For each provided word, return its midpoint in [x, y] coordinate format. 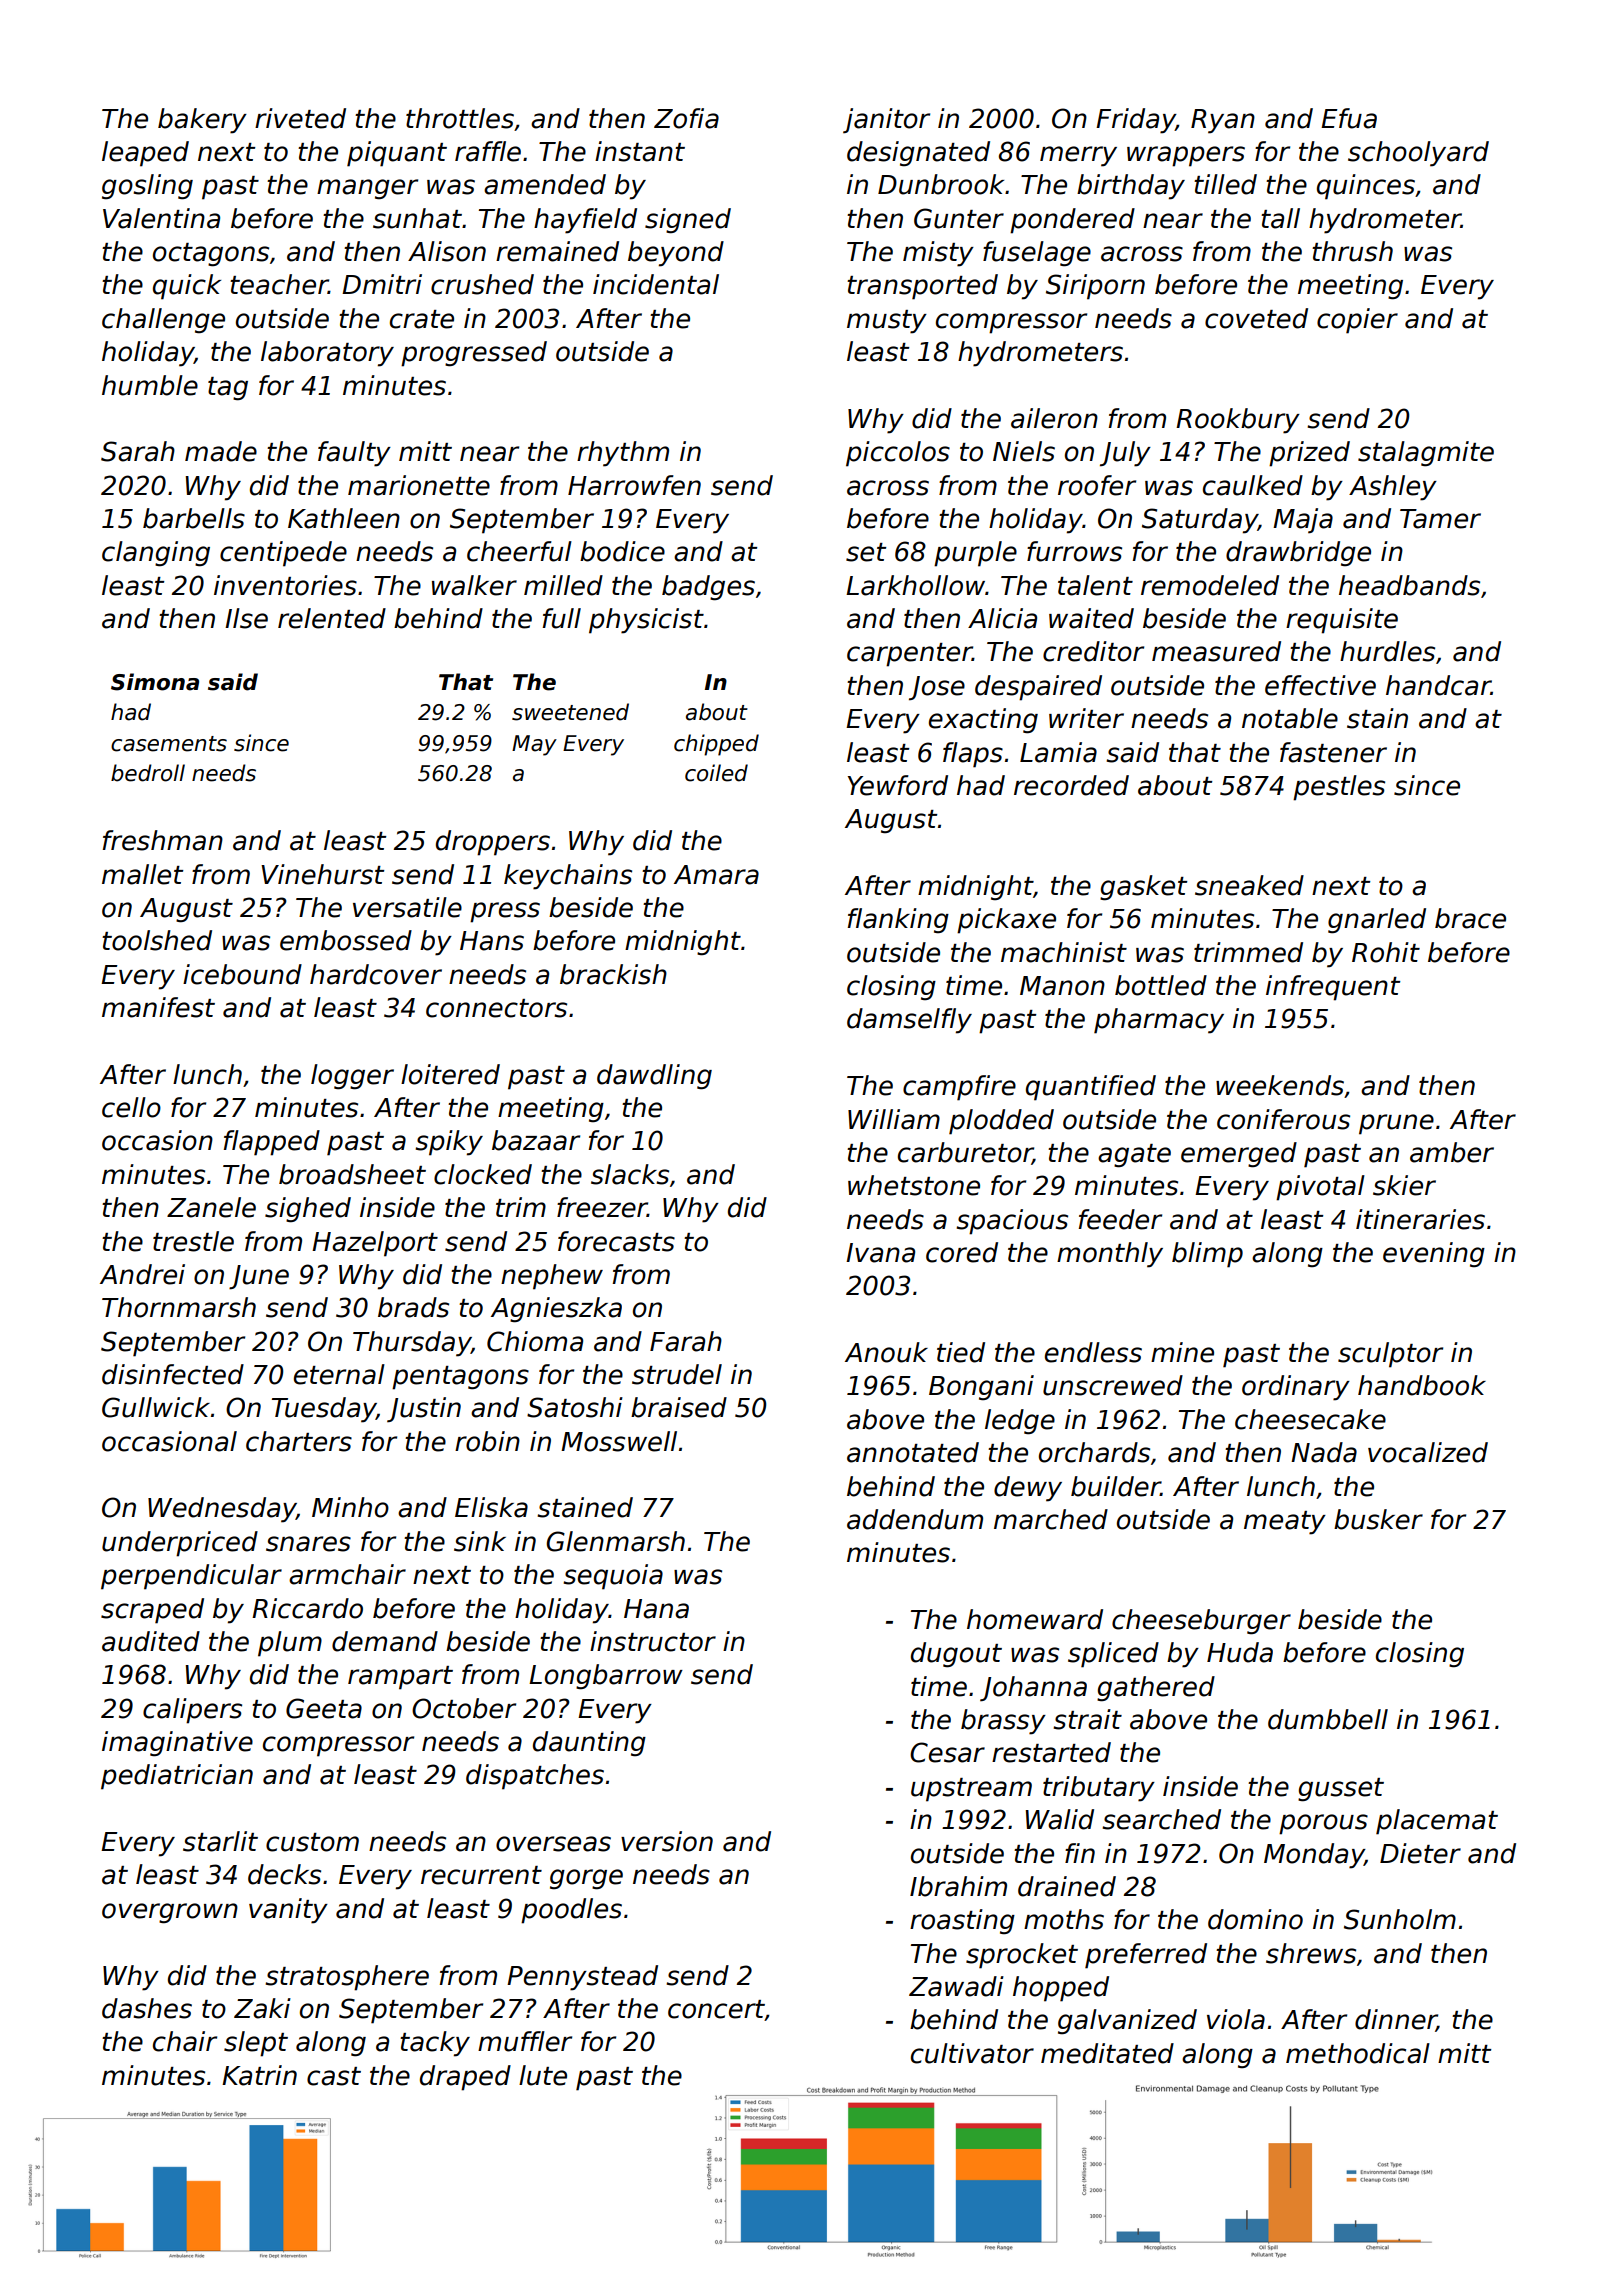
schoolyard [1418, 154]
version [667, 1841]
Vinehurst [322, 874]
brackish [613, 974]
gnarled [1377, 921]
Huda [1240, 1652]
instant [640, 151]
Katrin [259, 2075]
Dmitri [382, 284]
